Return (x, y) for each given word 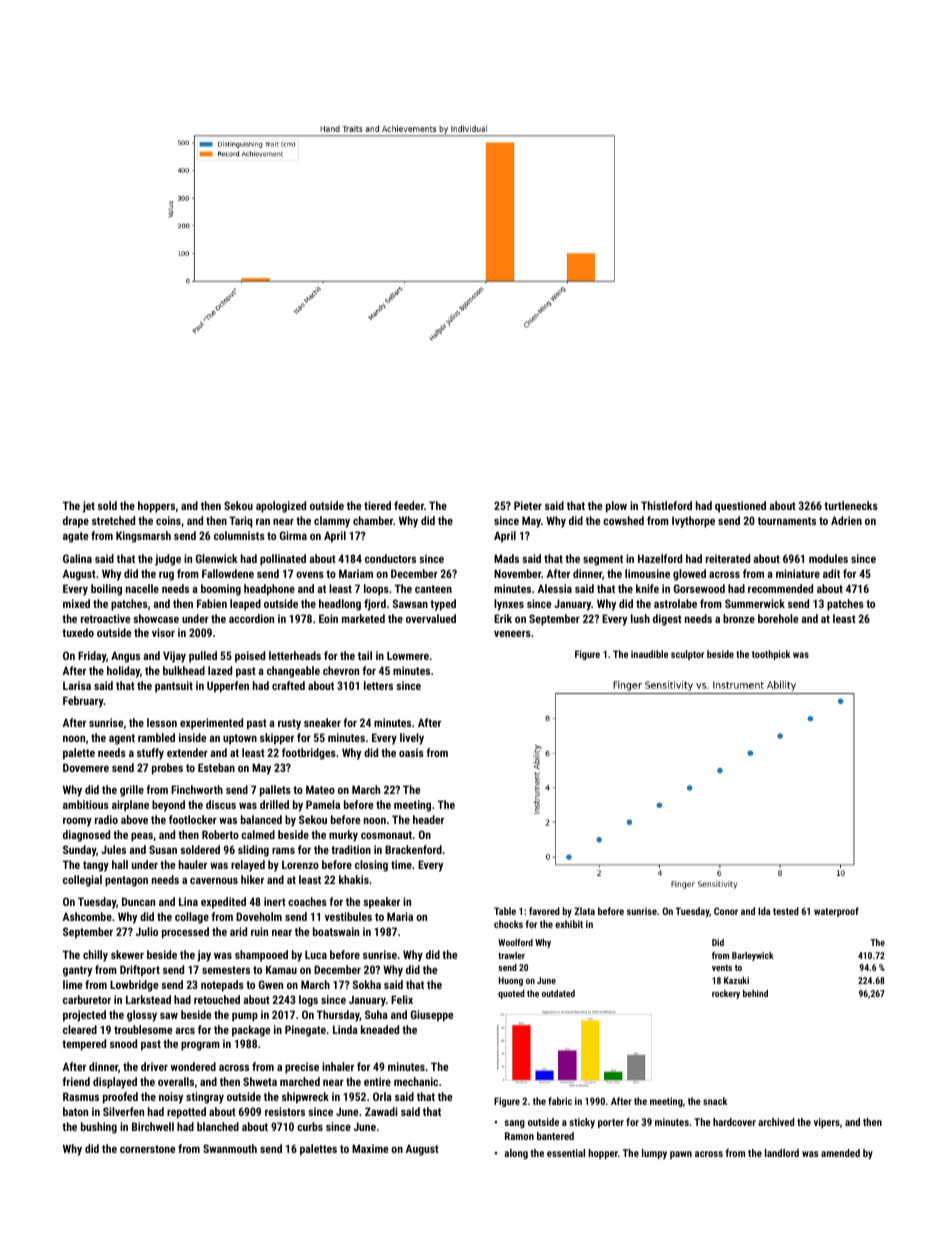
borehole (778, 618)
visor (163, 632)
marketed (363, 618)
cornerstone (147, 1149)
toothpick (771, 655)
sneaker (322, 722)
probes (167, 769)
